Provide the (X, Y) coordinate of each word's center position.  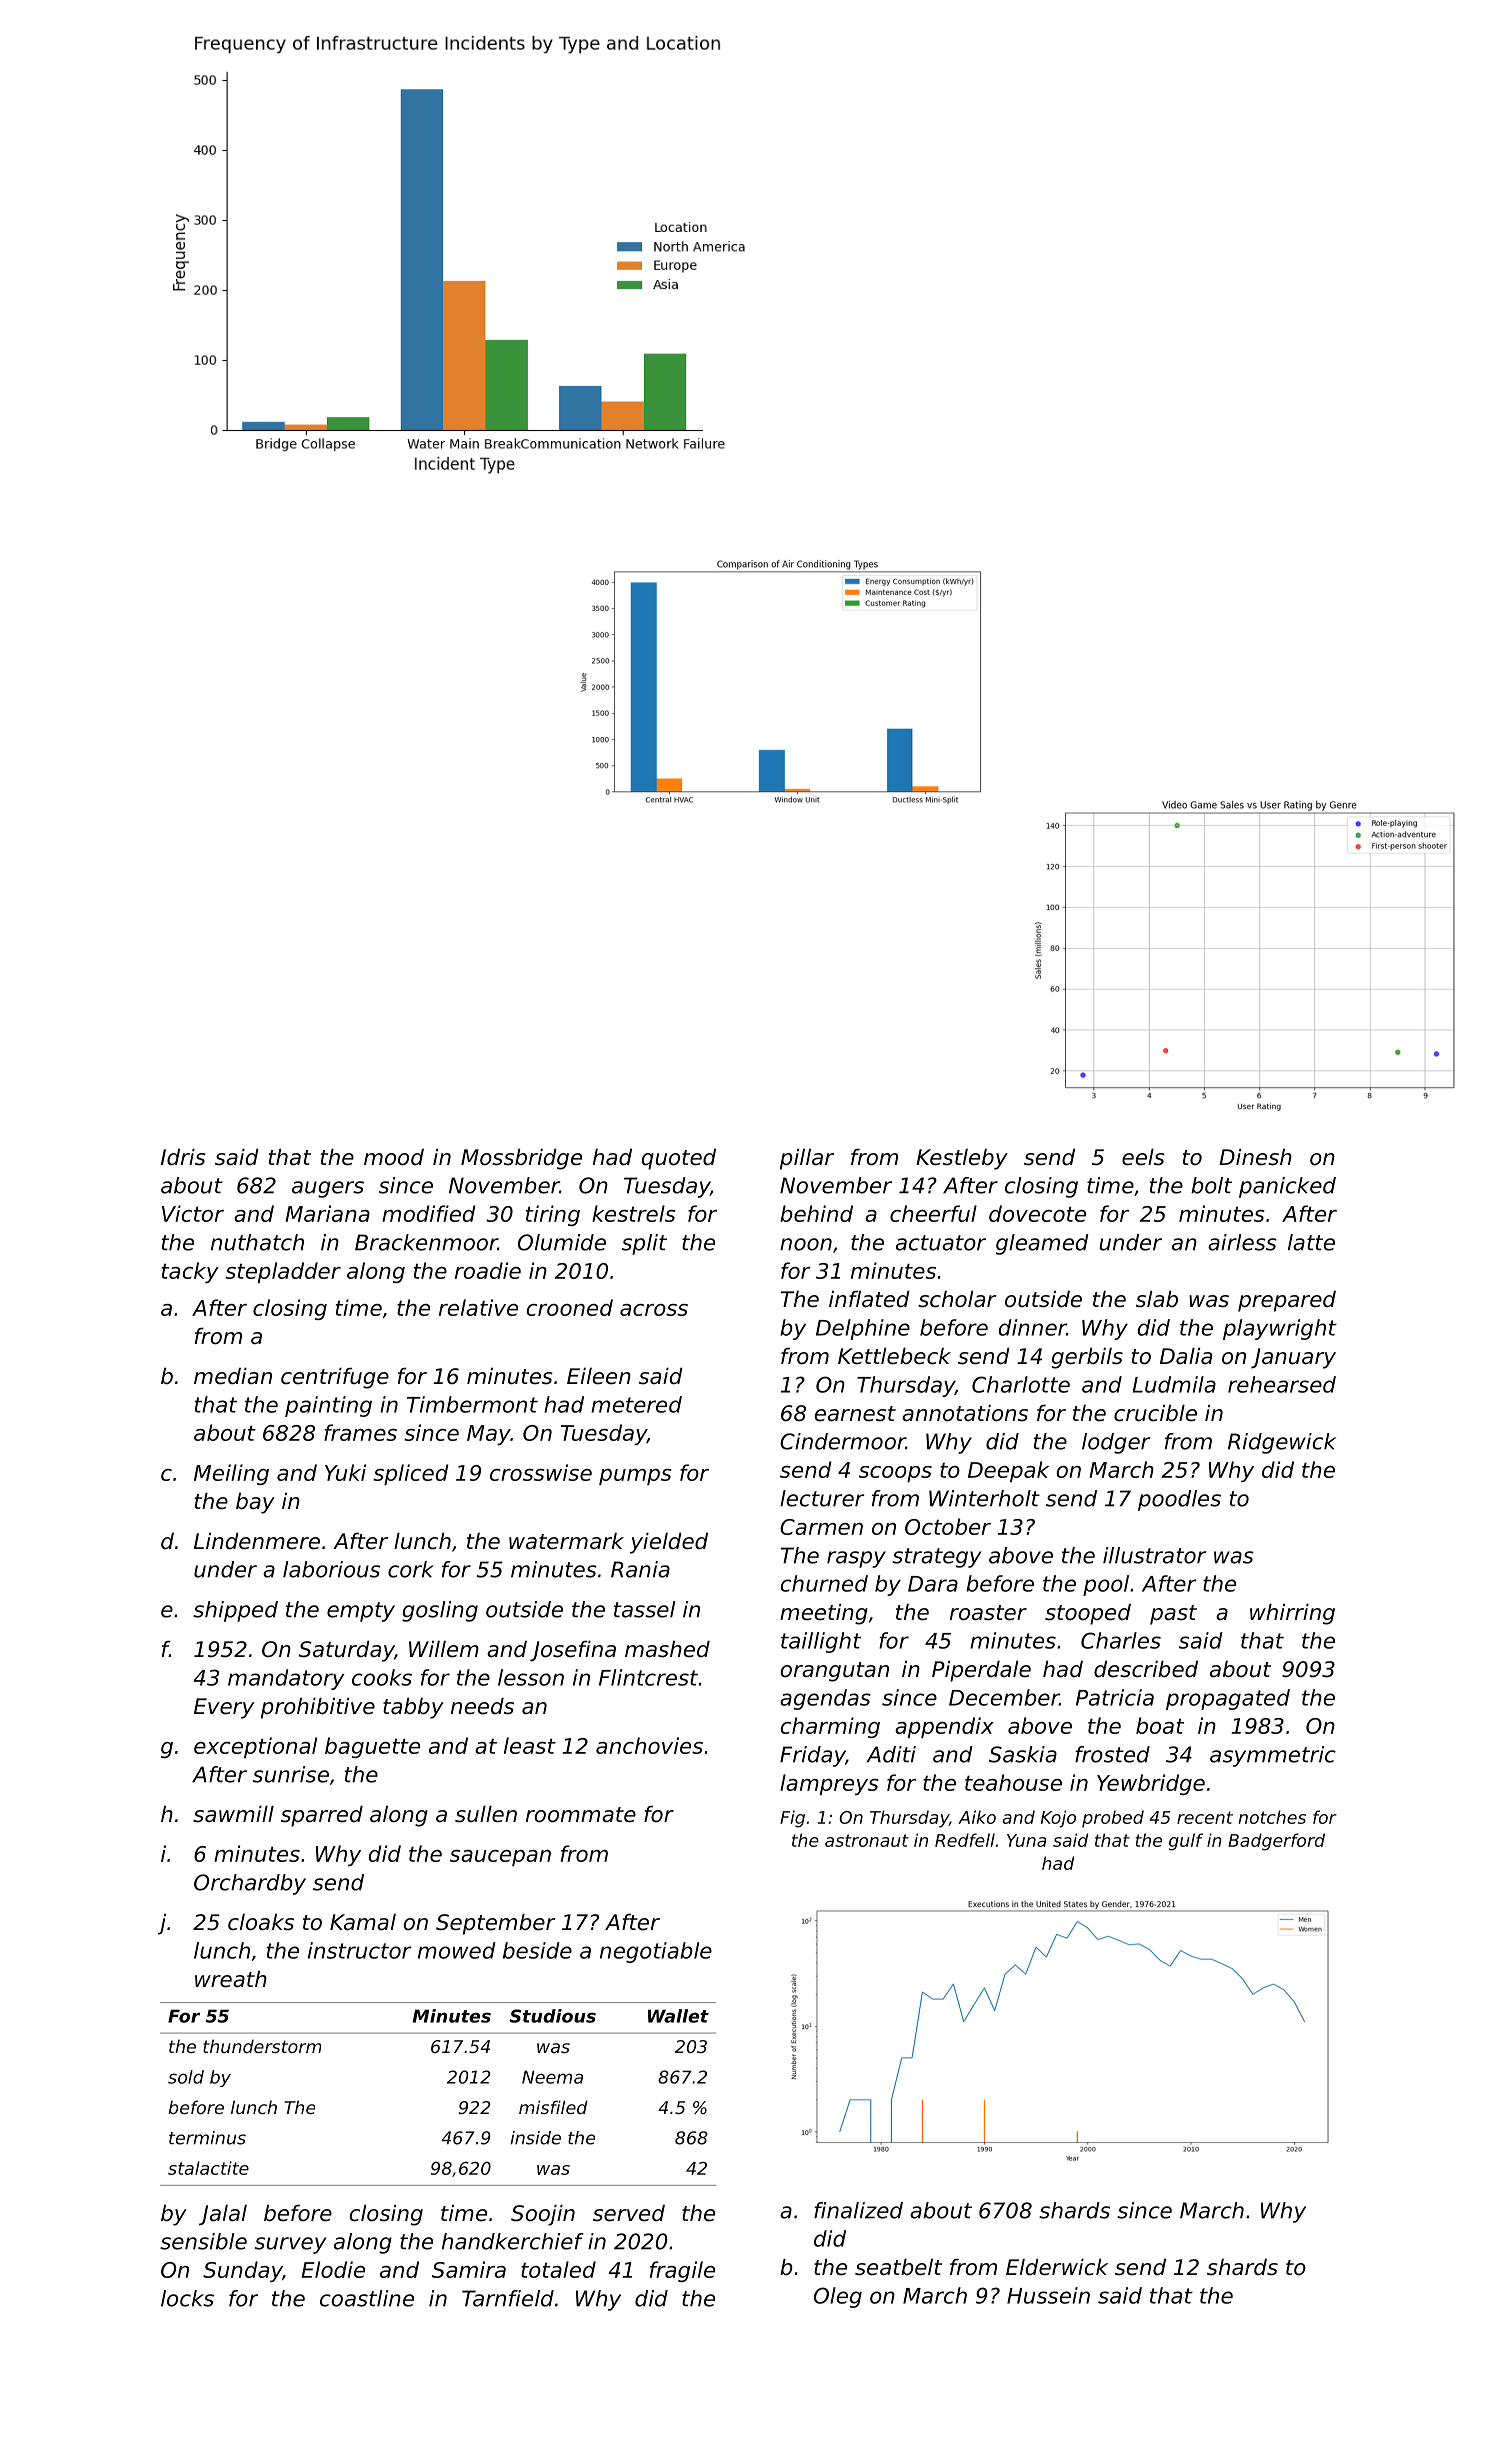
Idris (183, 1157)
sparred (322, 1816)
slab (1157, 1299)
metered (636, 1404)
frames (360, 1432)
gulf (1186, 1842)
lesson (531, 1677)
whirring (1292, 1614)
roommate (581, 1815)
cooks (382, 1677)
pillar (807, 1159)
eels (1143, 1157)
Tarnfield (508, 2298)
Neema (552, 2077)
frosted (1112, 1754)
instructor (359, 1950)
